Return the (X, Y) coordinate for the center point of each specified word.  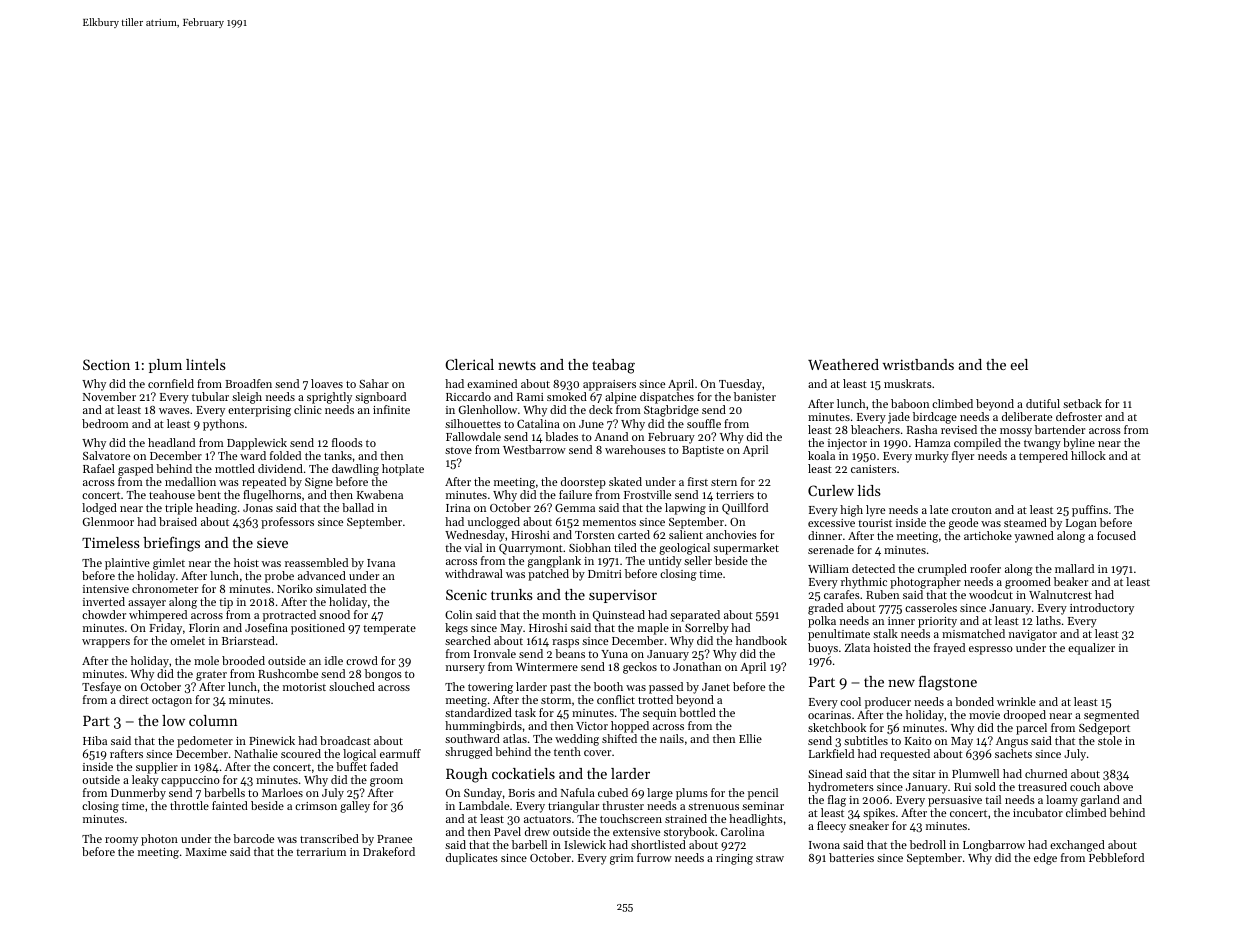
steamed (1025, 522)
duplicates (472, 859)
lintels (206, 364)
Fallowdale (473, 436)
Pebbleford (1116, 857)
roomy (121, 841)
